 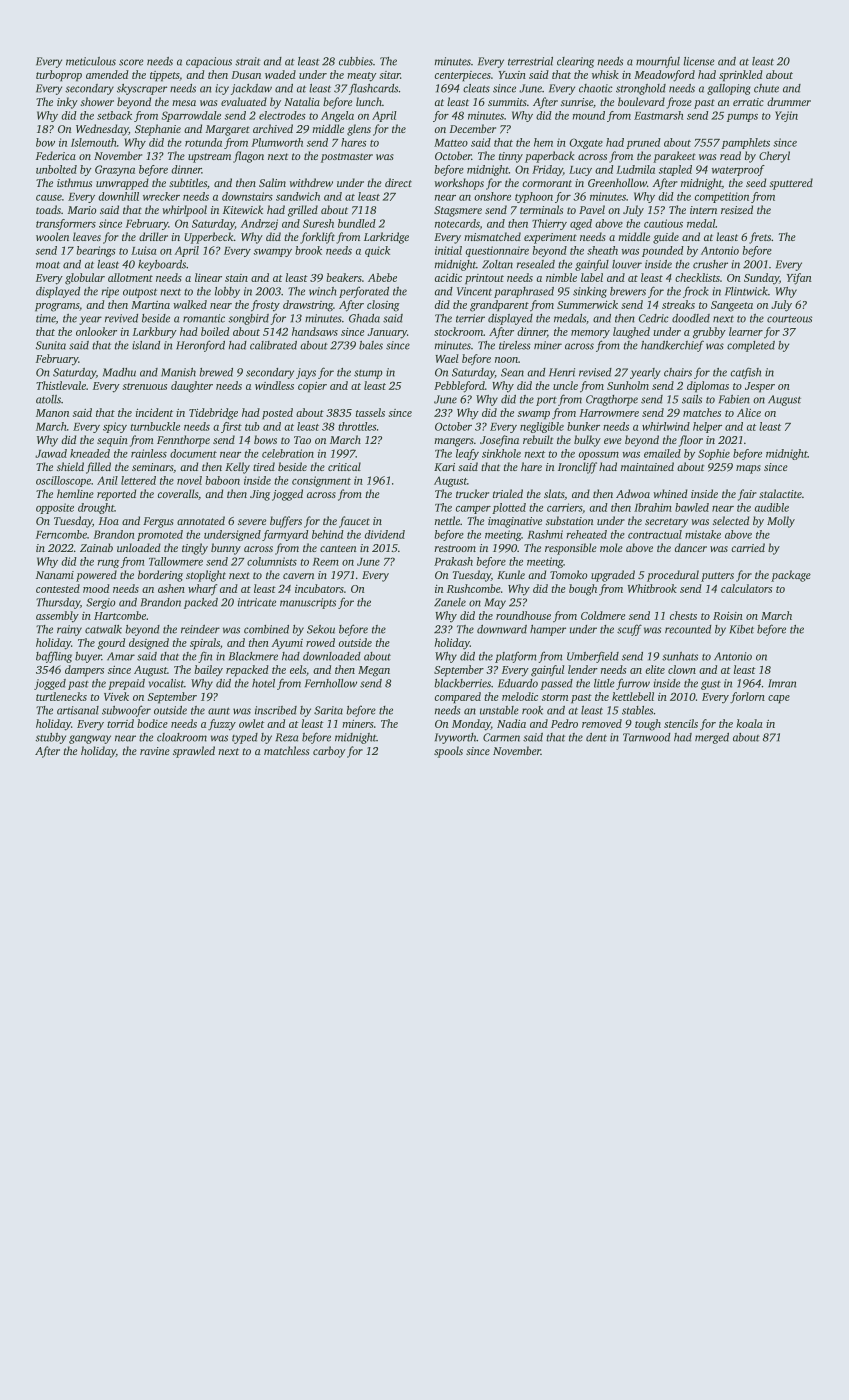 What do you see at coordinates (541, 209) in the document?
I see `terminals` at bounding box center [541, 209].
